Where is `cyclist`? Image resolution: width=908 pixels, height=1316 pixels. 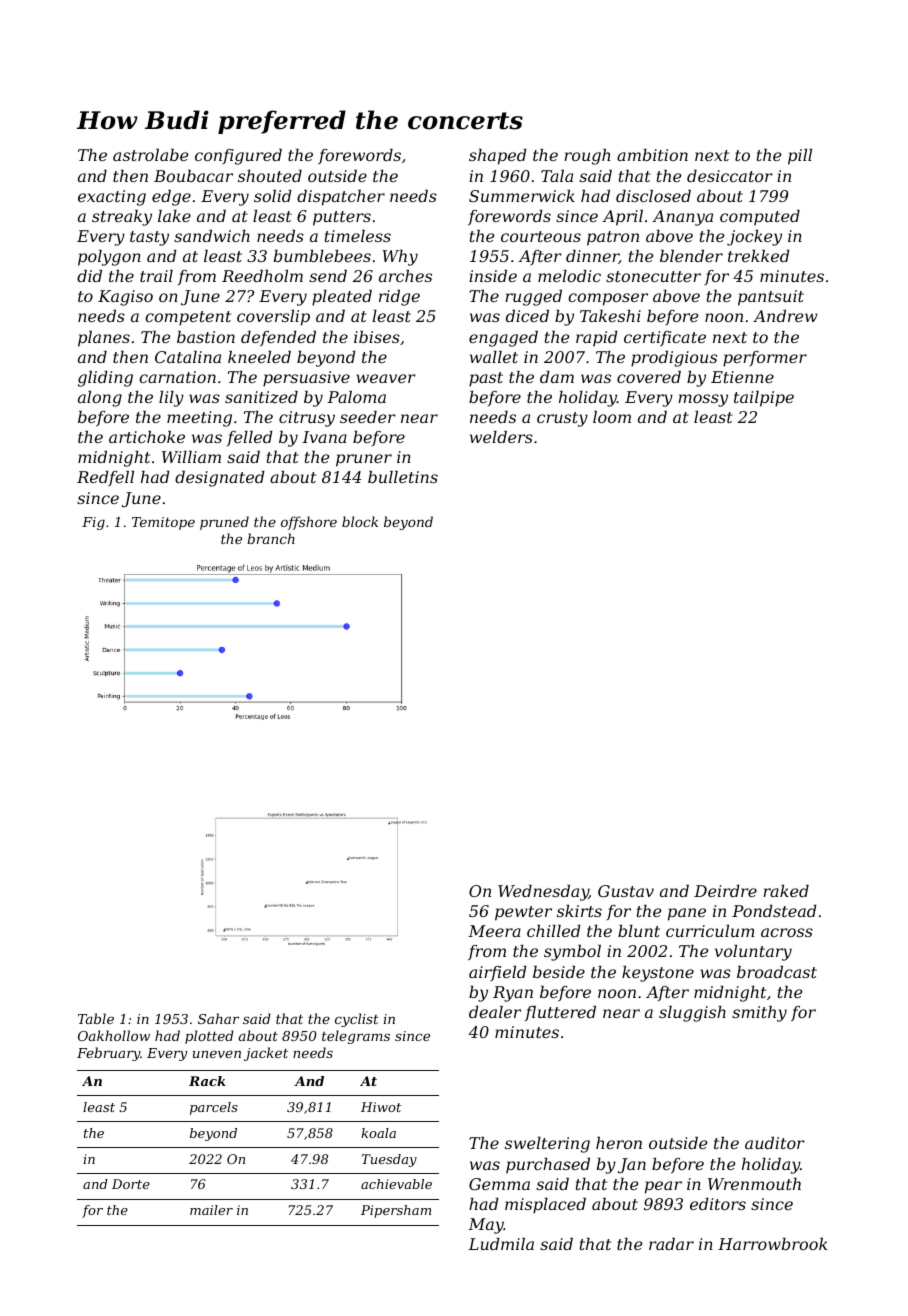 cyclist is located at coordinates (357, 1020).
